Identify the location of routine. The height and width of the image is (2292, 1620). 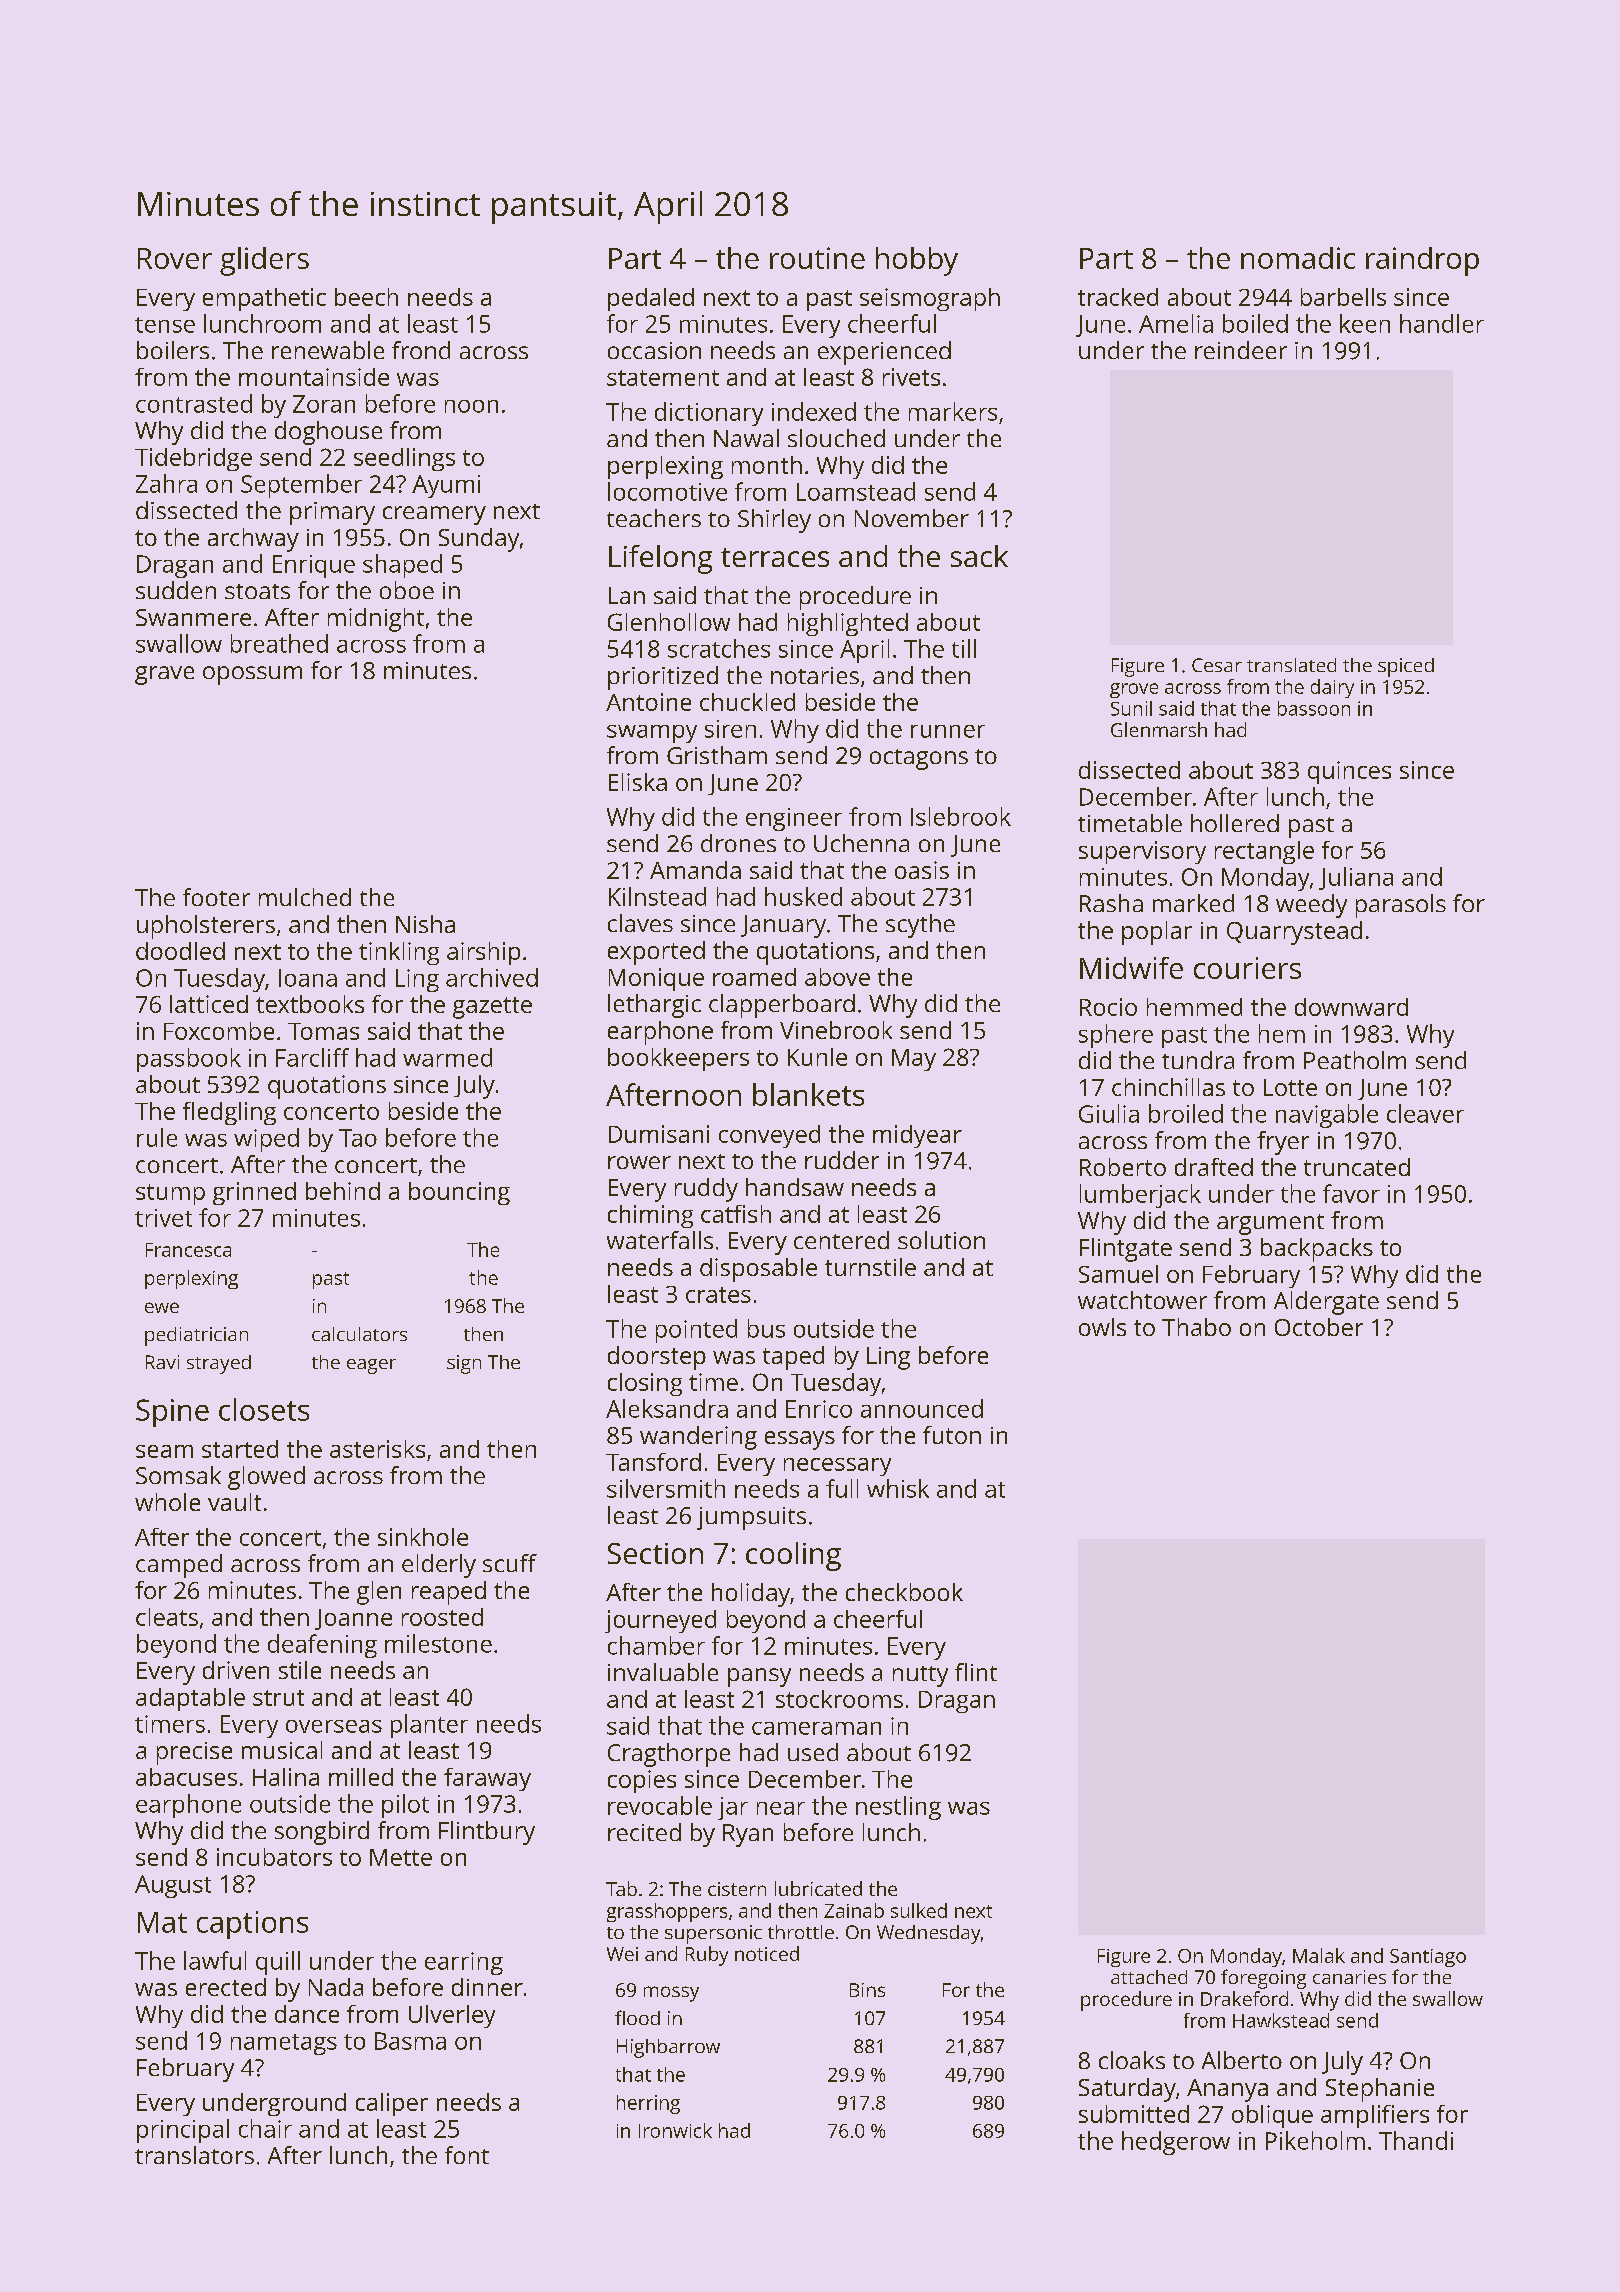
(817, 258).
